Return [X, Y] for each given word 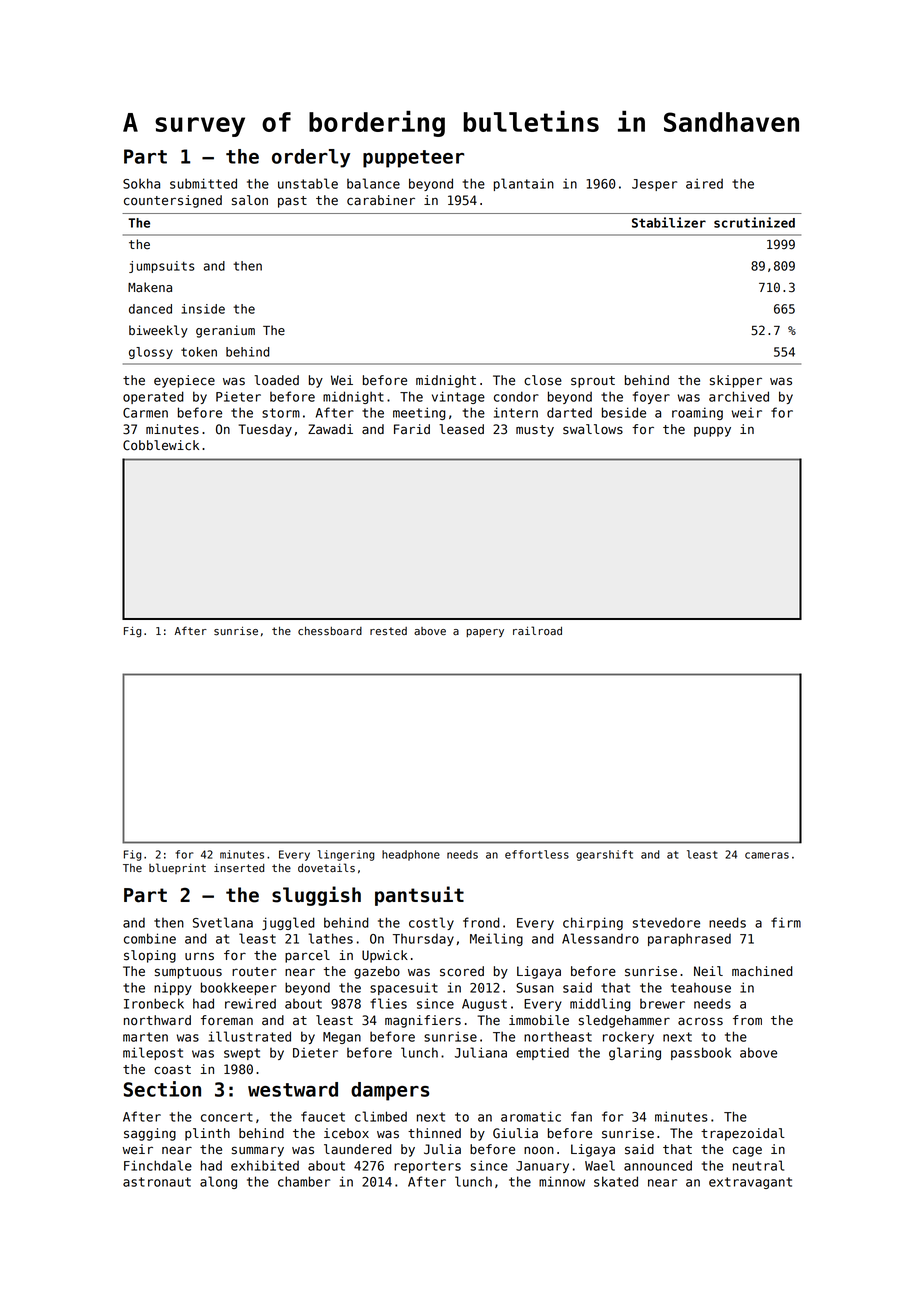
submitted [203, 183]
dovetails [326, 868]
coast [172, 1070]
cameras [767, 855]
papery [485, 633]
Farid [412, 429]
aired [704, 183]
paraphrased [689, 939]
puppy [712, 431]
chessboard [330, 631]
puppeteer [413, 159]
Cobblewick [161, 445]
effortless [537, 854]
